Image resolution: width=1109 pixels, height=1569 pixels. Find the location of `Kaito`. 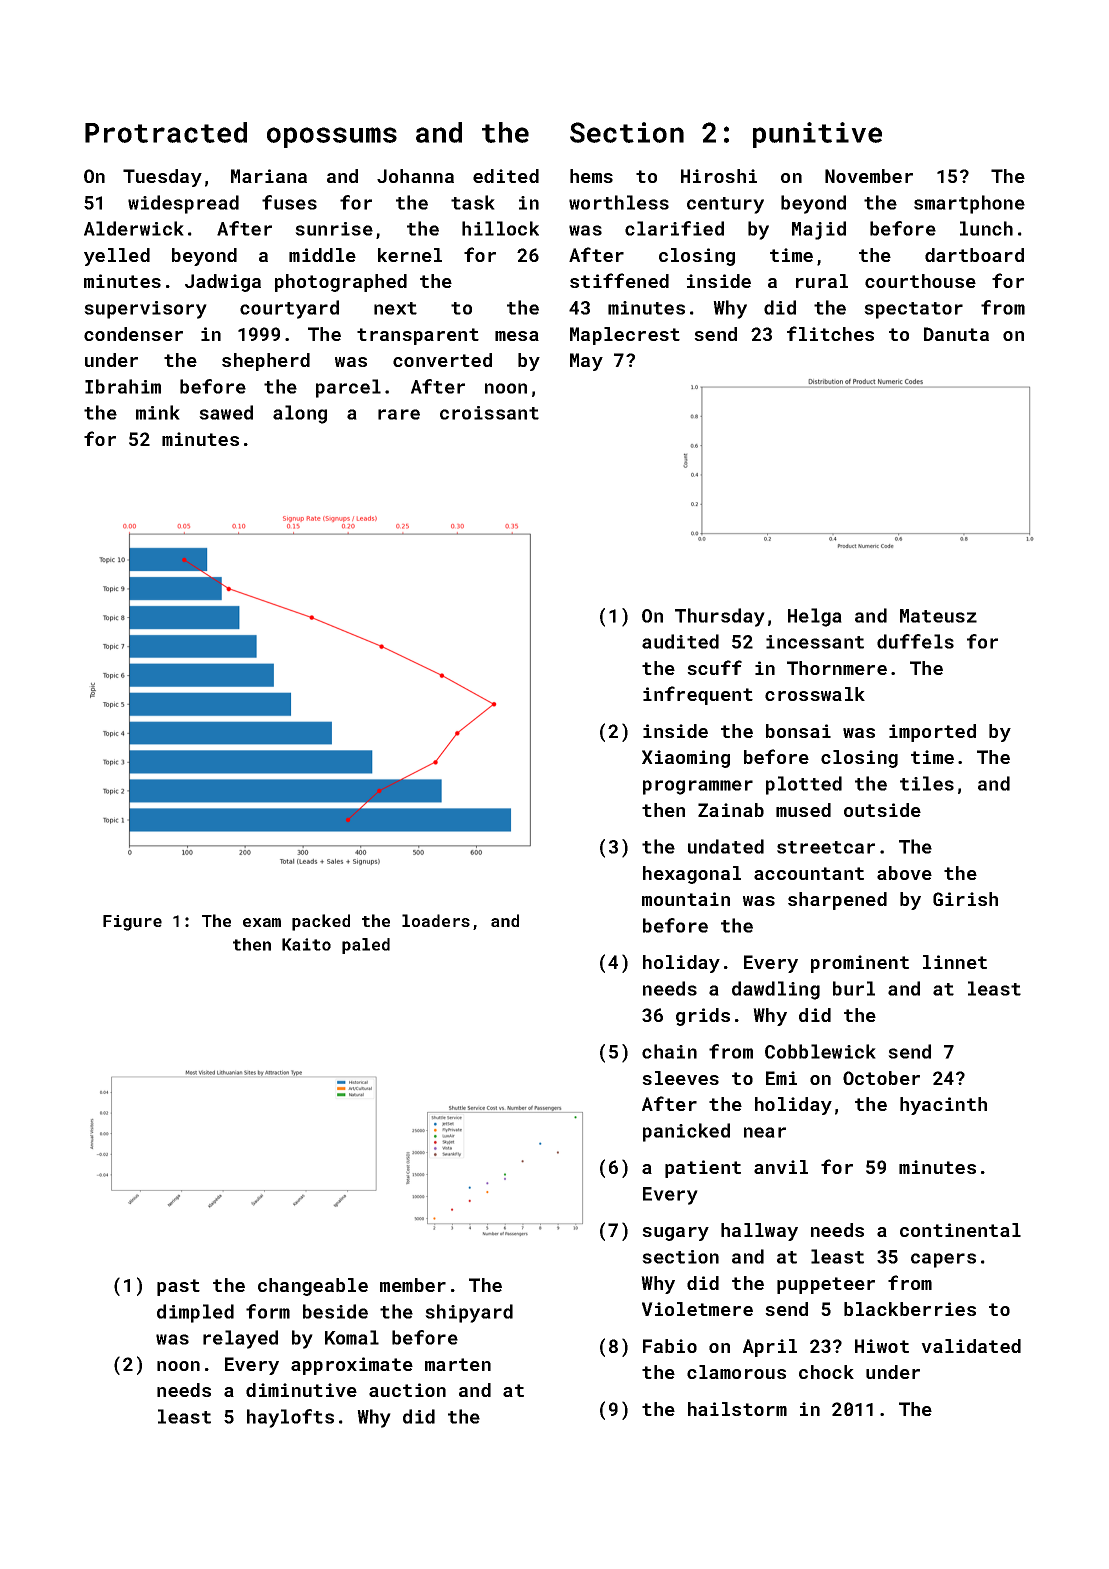

Kaito is located at coordinates (306, 944).
